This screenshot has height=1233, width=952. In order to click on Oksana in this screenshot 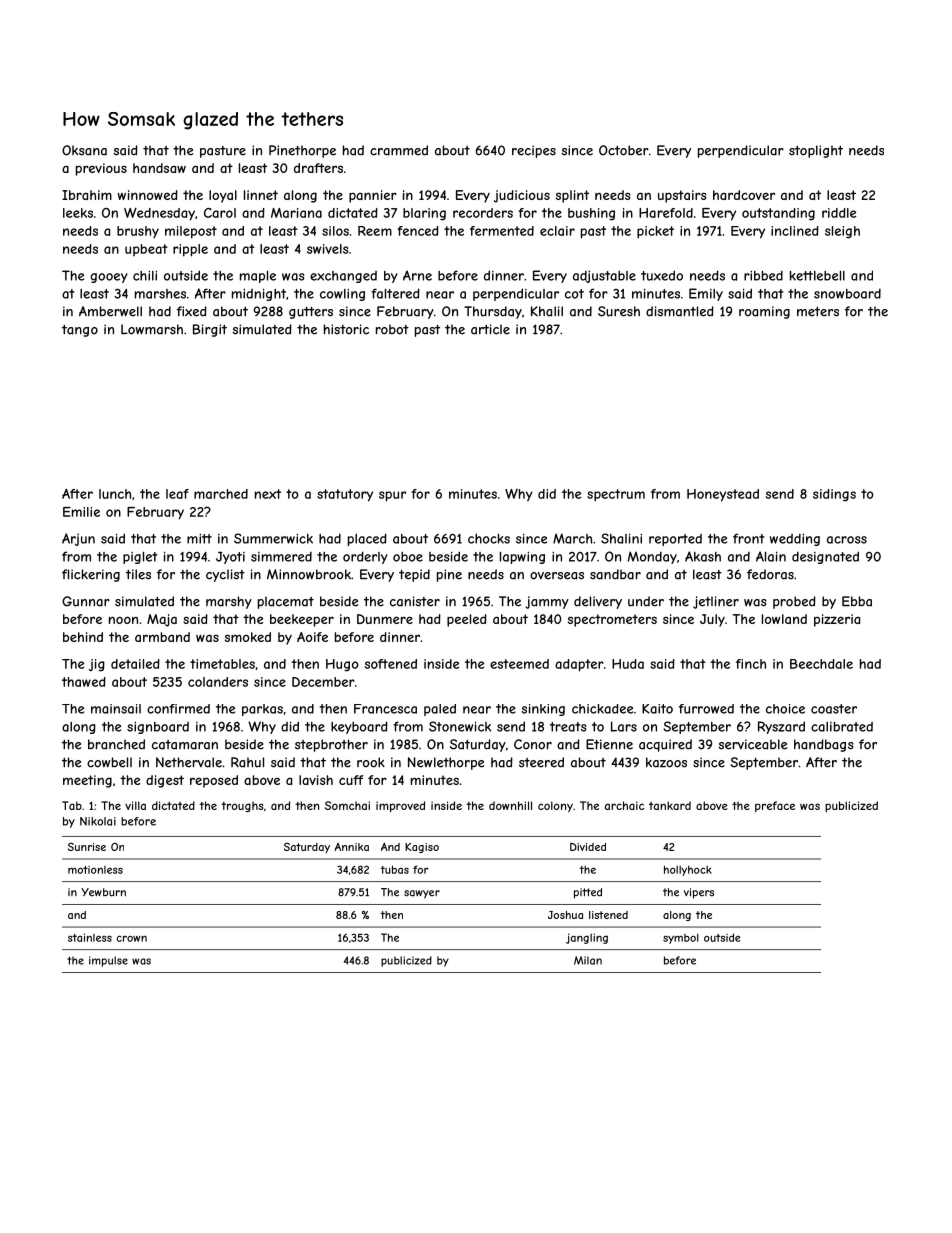, I will do `click(84, 150)`.
